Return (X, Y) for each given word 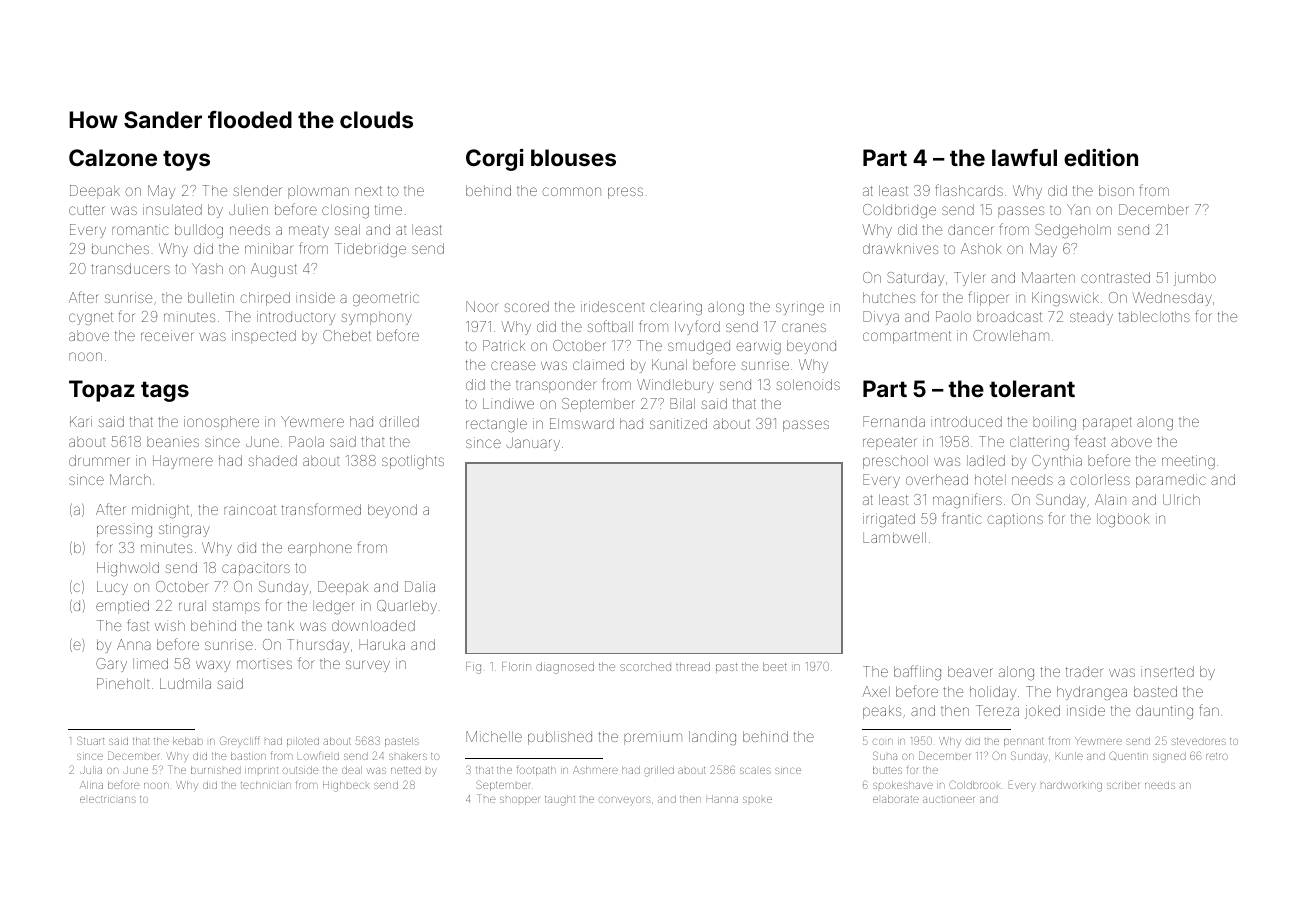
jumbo (1195, 279)
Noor (482, 306)
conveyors (625, 801)
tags (165, 391)
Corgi (495, 159)
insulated (172, 209)
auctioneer (948, 799)
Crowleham (1011, 335)
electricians (108, 799)
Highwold (128, 569)
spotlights (413, 462)
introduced (966, 421)
